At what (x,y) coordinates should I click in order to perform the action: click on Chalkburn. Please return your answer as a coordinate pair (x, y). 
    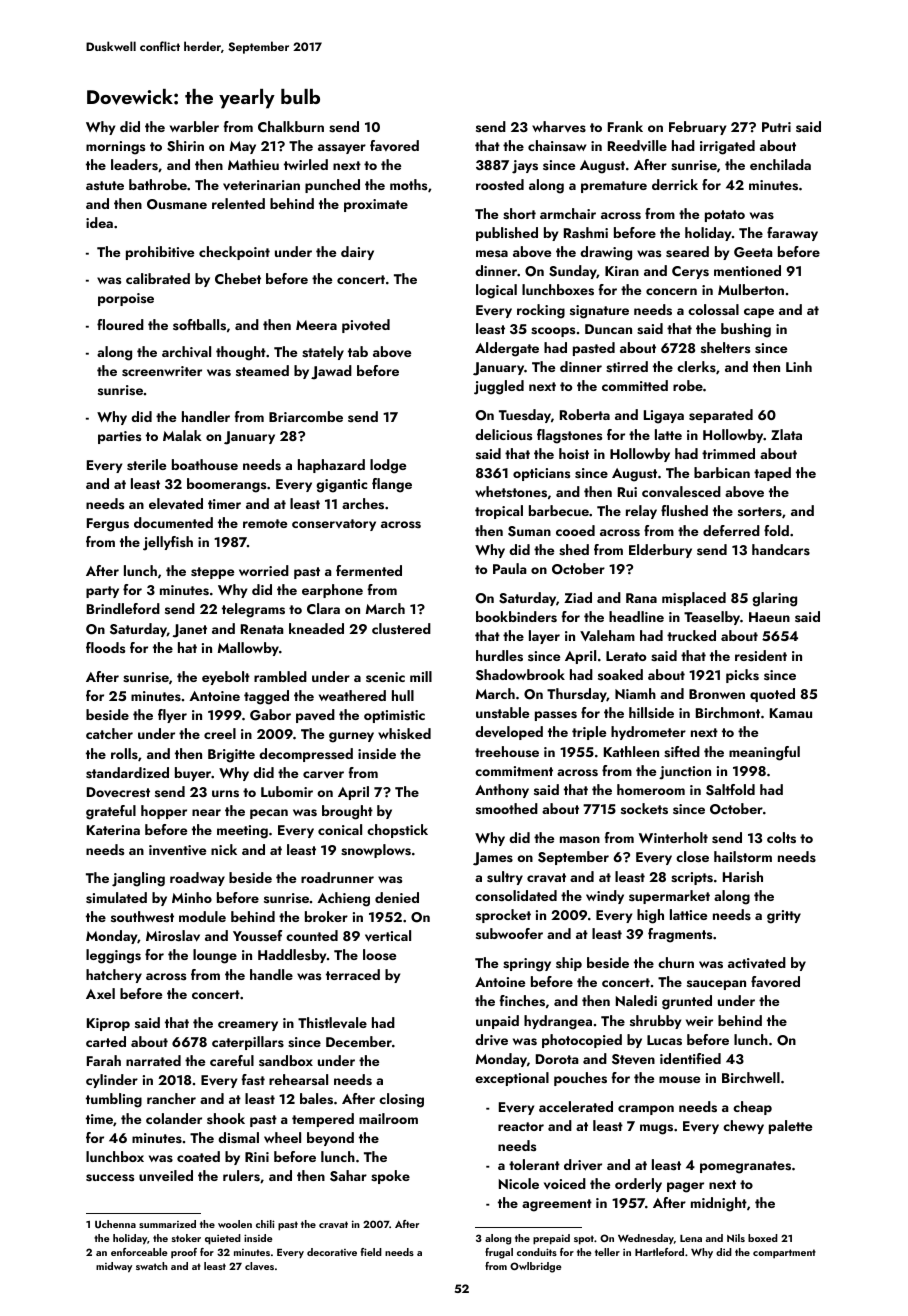
    Looking at the image, I should click on (291, 126).
